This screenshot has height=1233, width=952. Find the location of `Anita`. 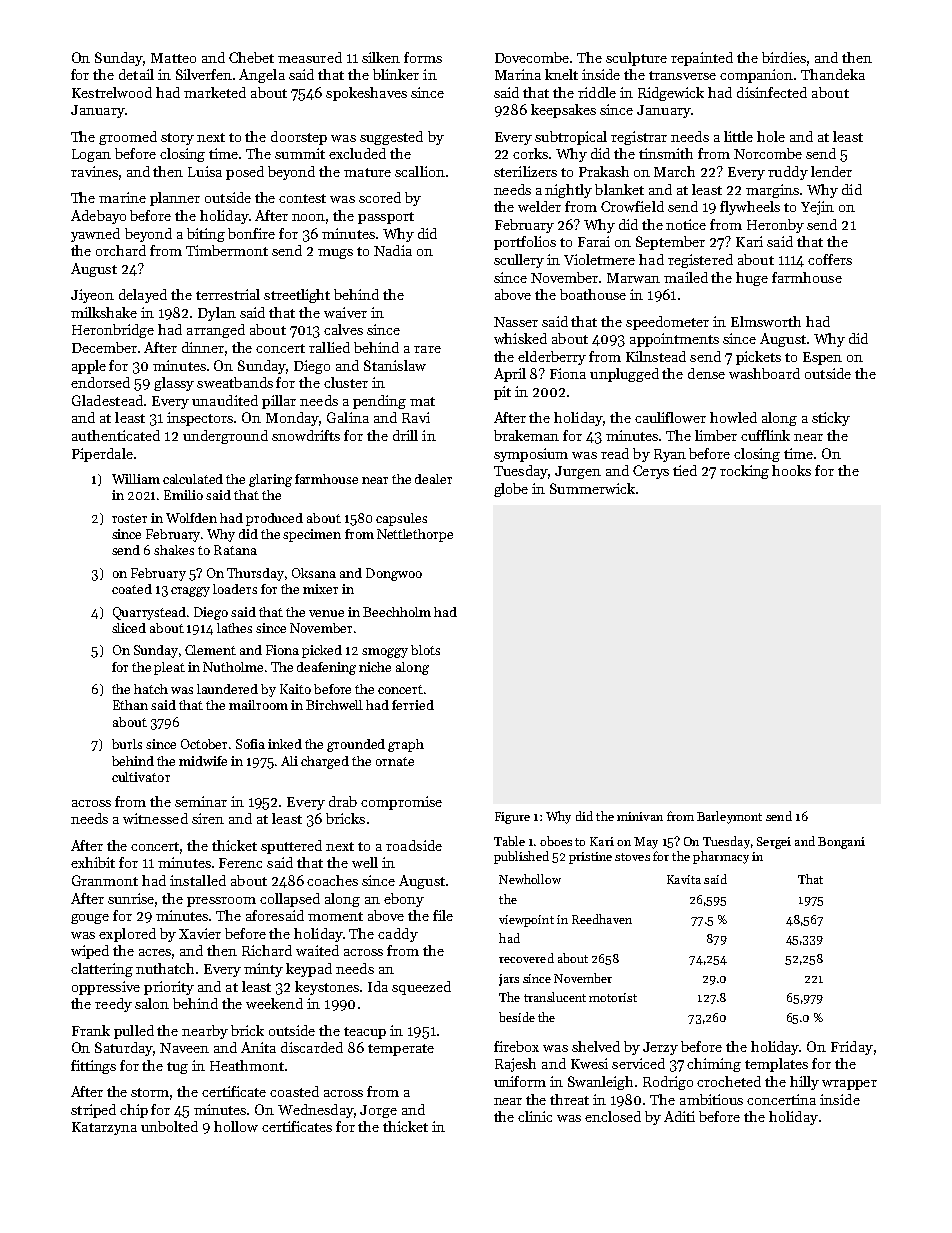

Anita is located at coordinates (258, 1047).
